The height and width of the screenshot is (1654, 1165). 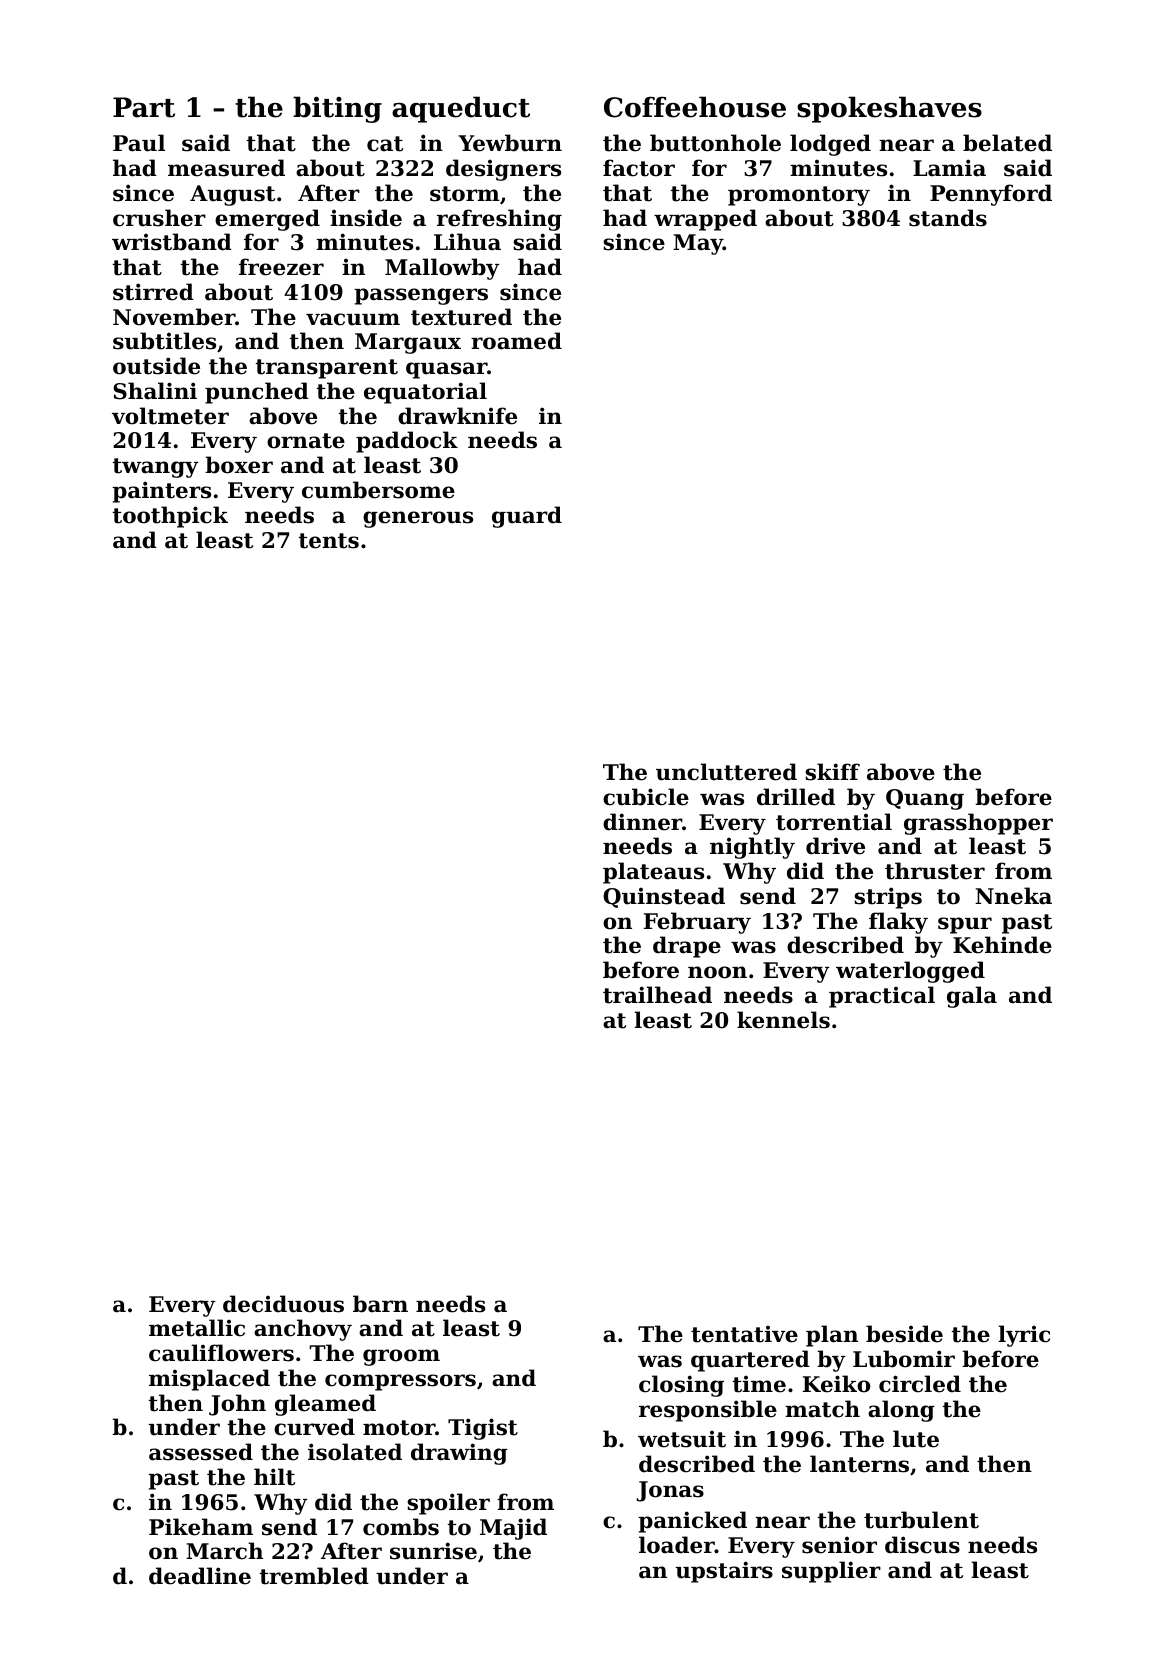 What do you see at coordinates (527, 517) in the screenshot?
I see `guard` at bounding box center [527, 517].
